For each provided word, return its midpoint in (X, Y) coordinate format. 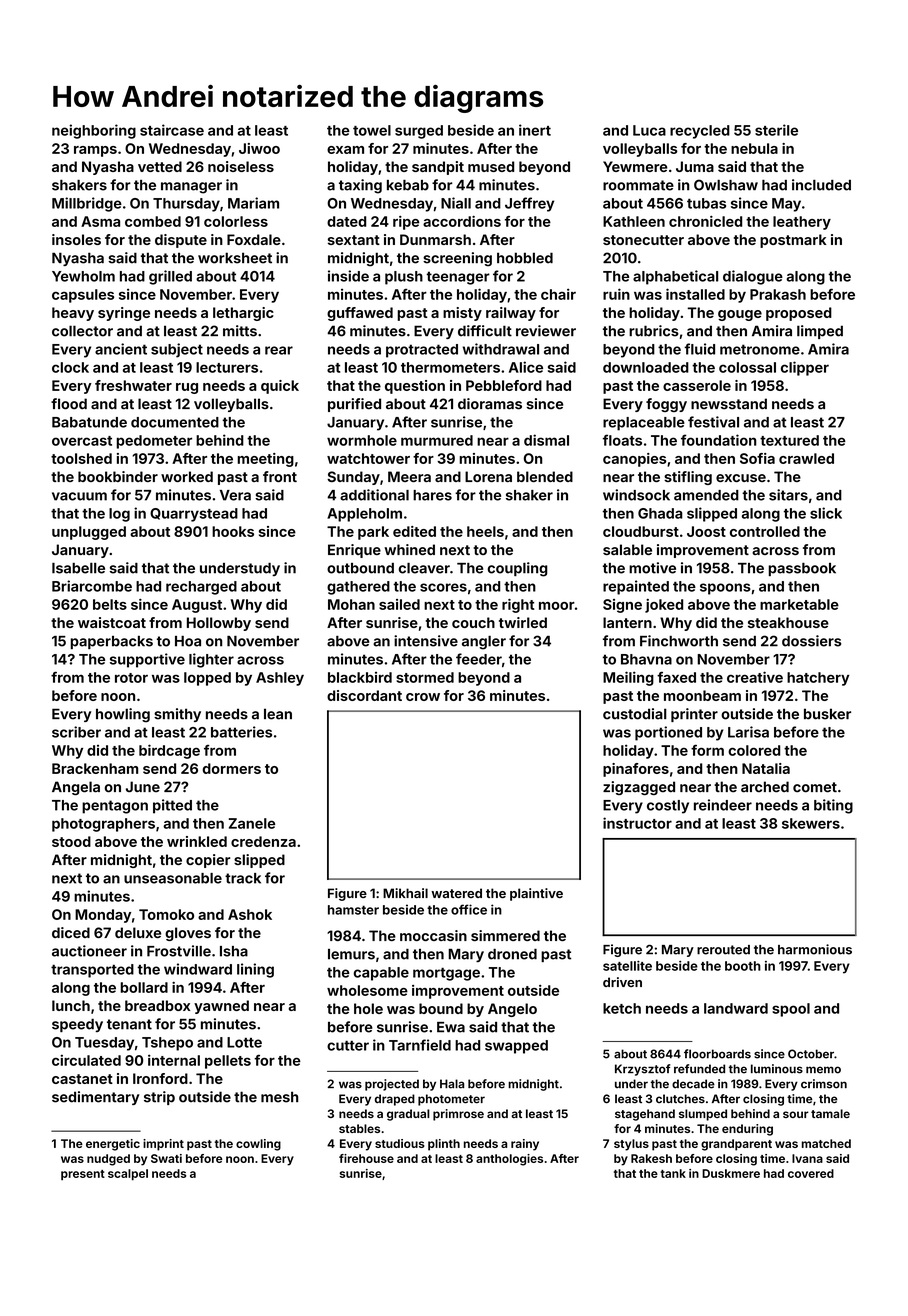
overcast (82, 441)
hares (432, 495)
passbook (802, 569)
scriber (76, 732)
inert (535, 130)
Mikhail (405, 893)
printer (694, 715)
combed (153, 221)
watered (456, 893)
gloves (188, 934)
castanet (82, 1079)
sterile (776, 130)
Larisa (748, 732)
